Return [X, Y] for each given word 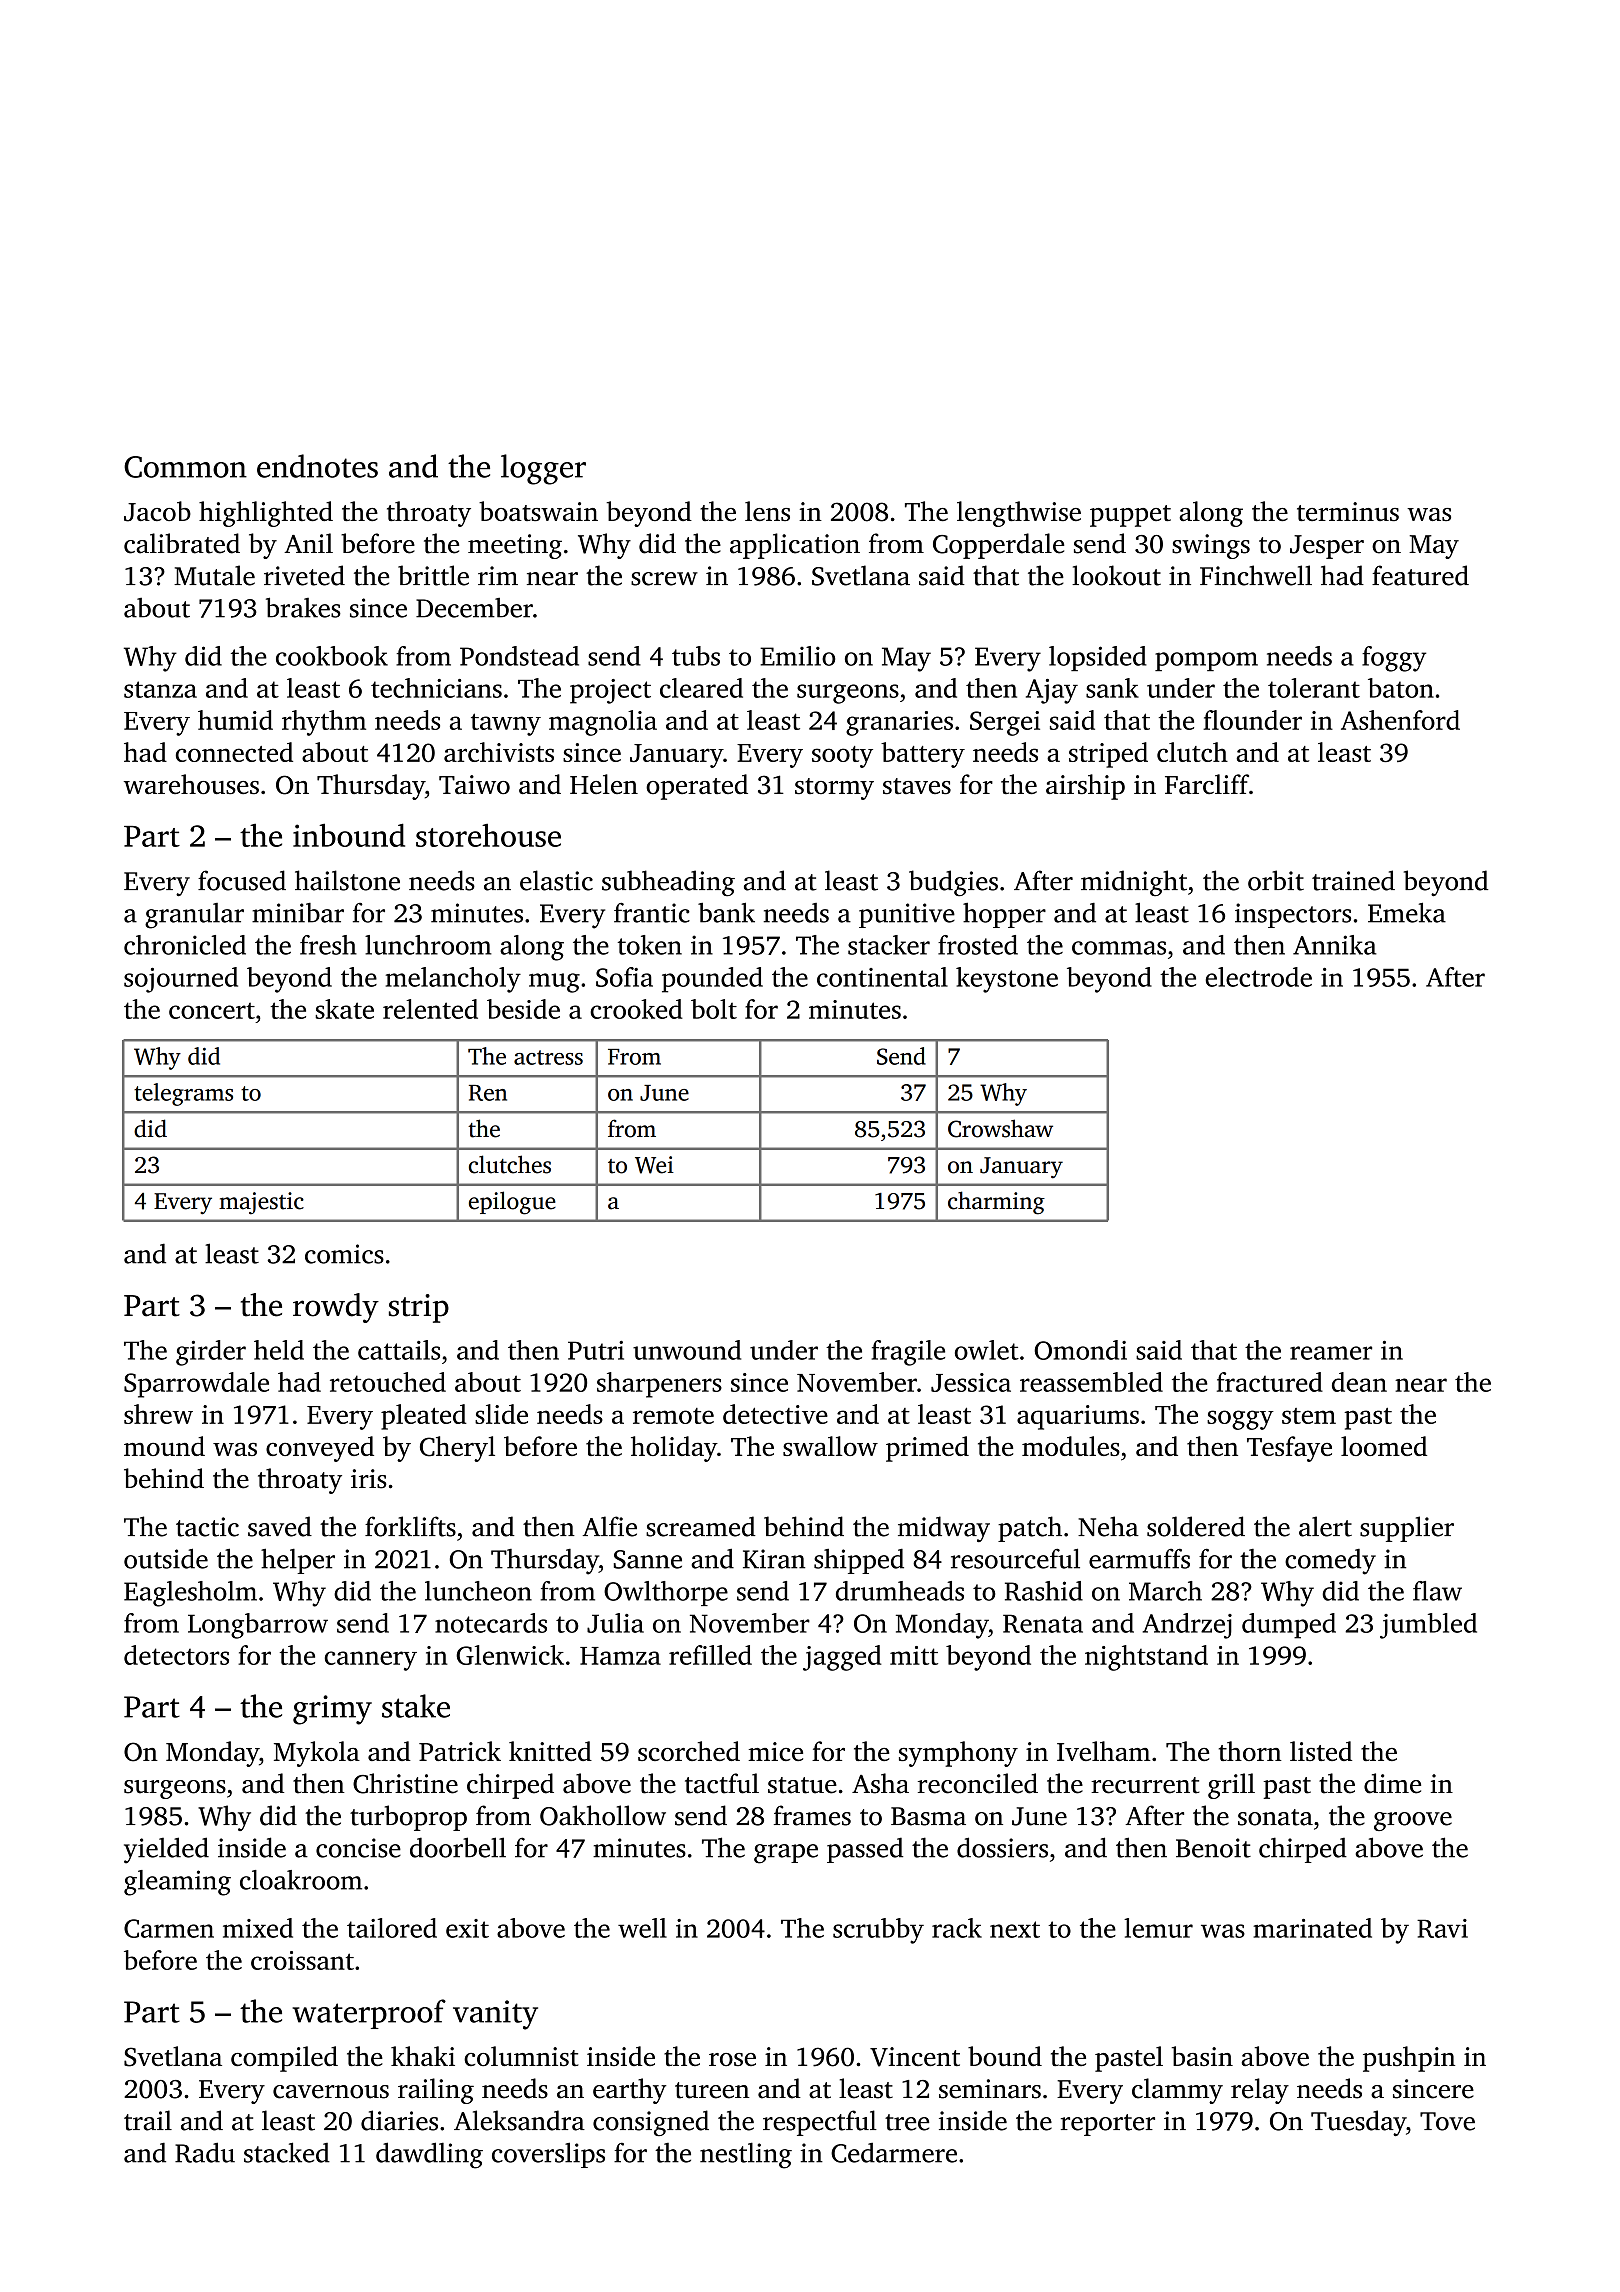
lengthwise [1019, 514]
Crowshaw [1000, 1128]
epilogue [512, 1203]
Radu [205, 2152]
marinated [1312, 1928]
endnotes [317, 466]
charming [996, 1203]
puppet [1130, 516]
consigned [651, 2123]
